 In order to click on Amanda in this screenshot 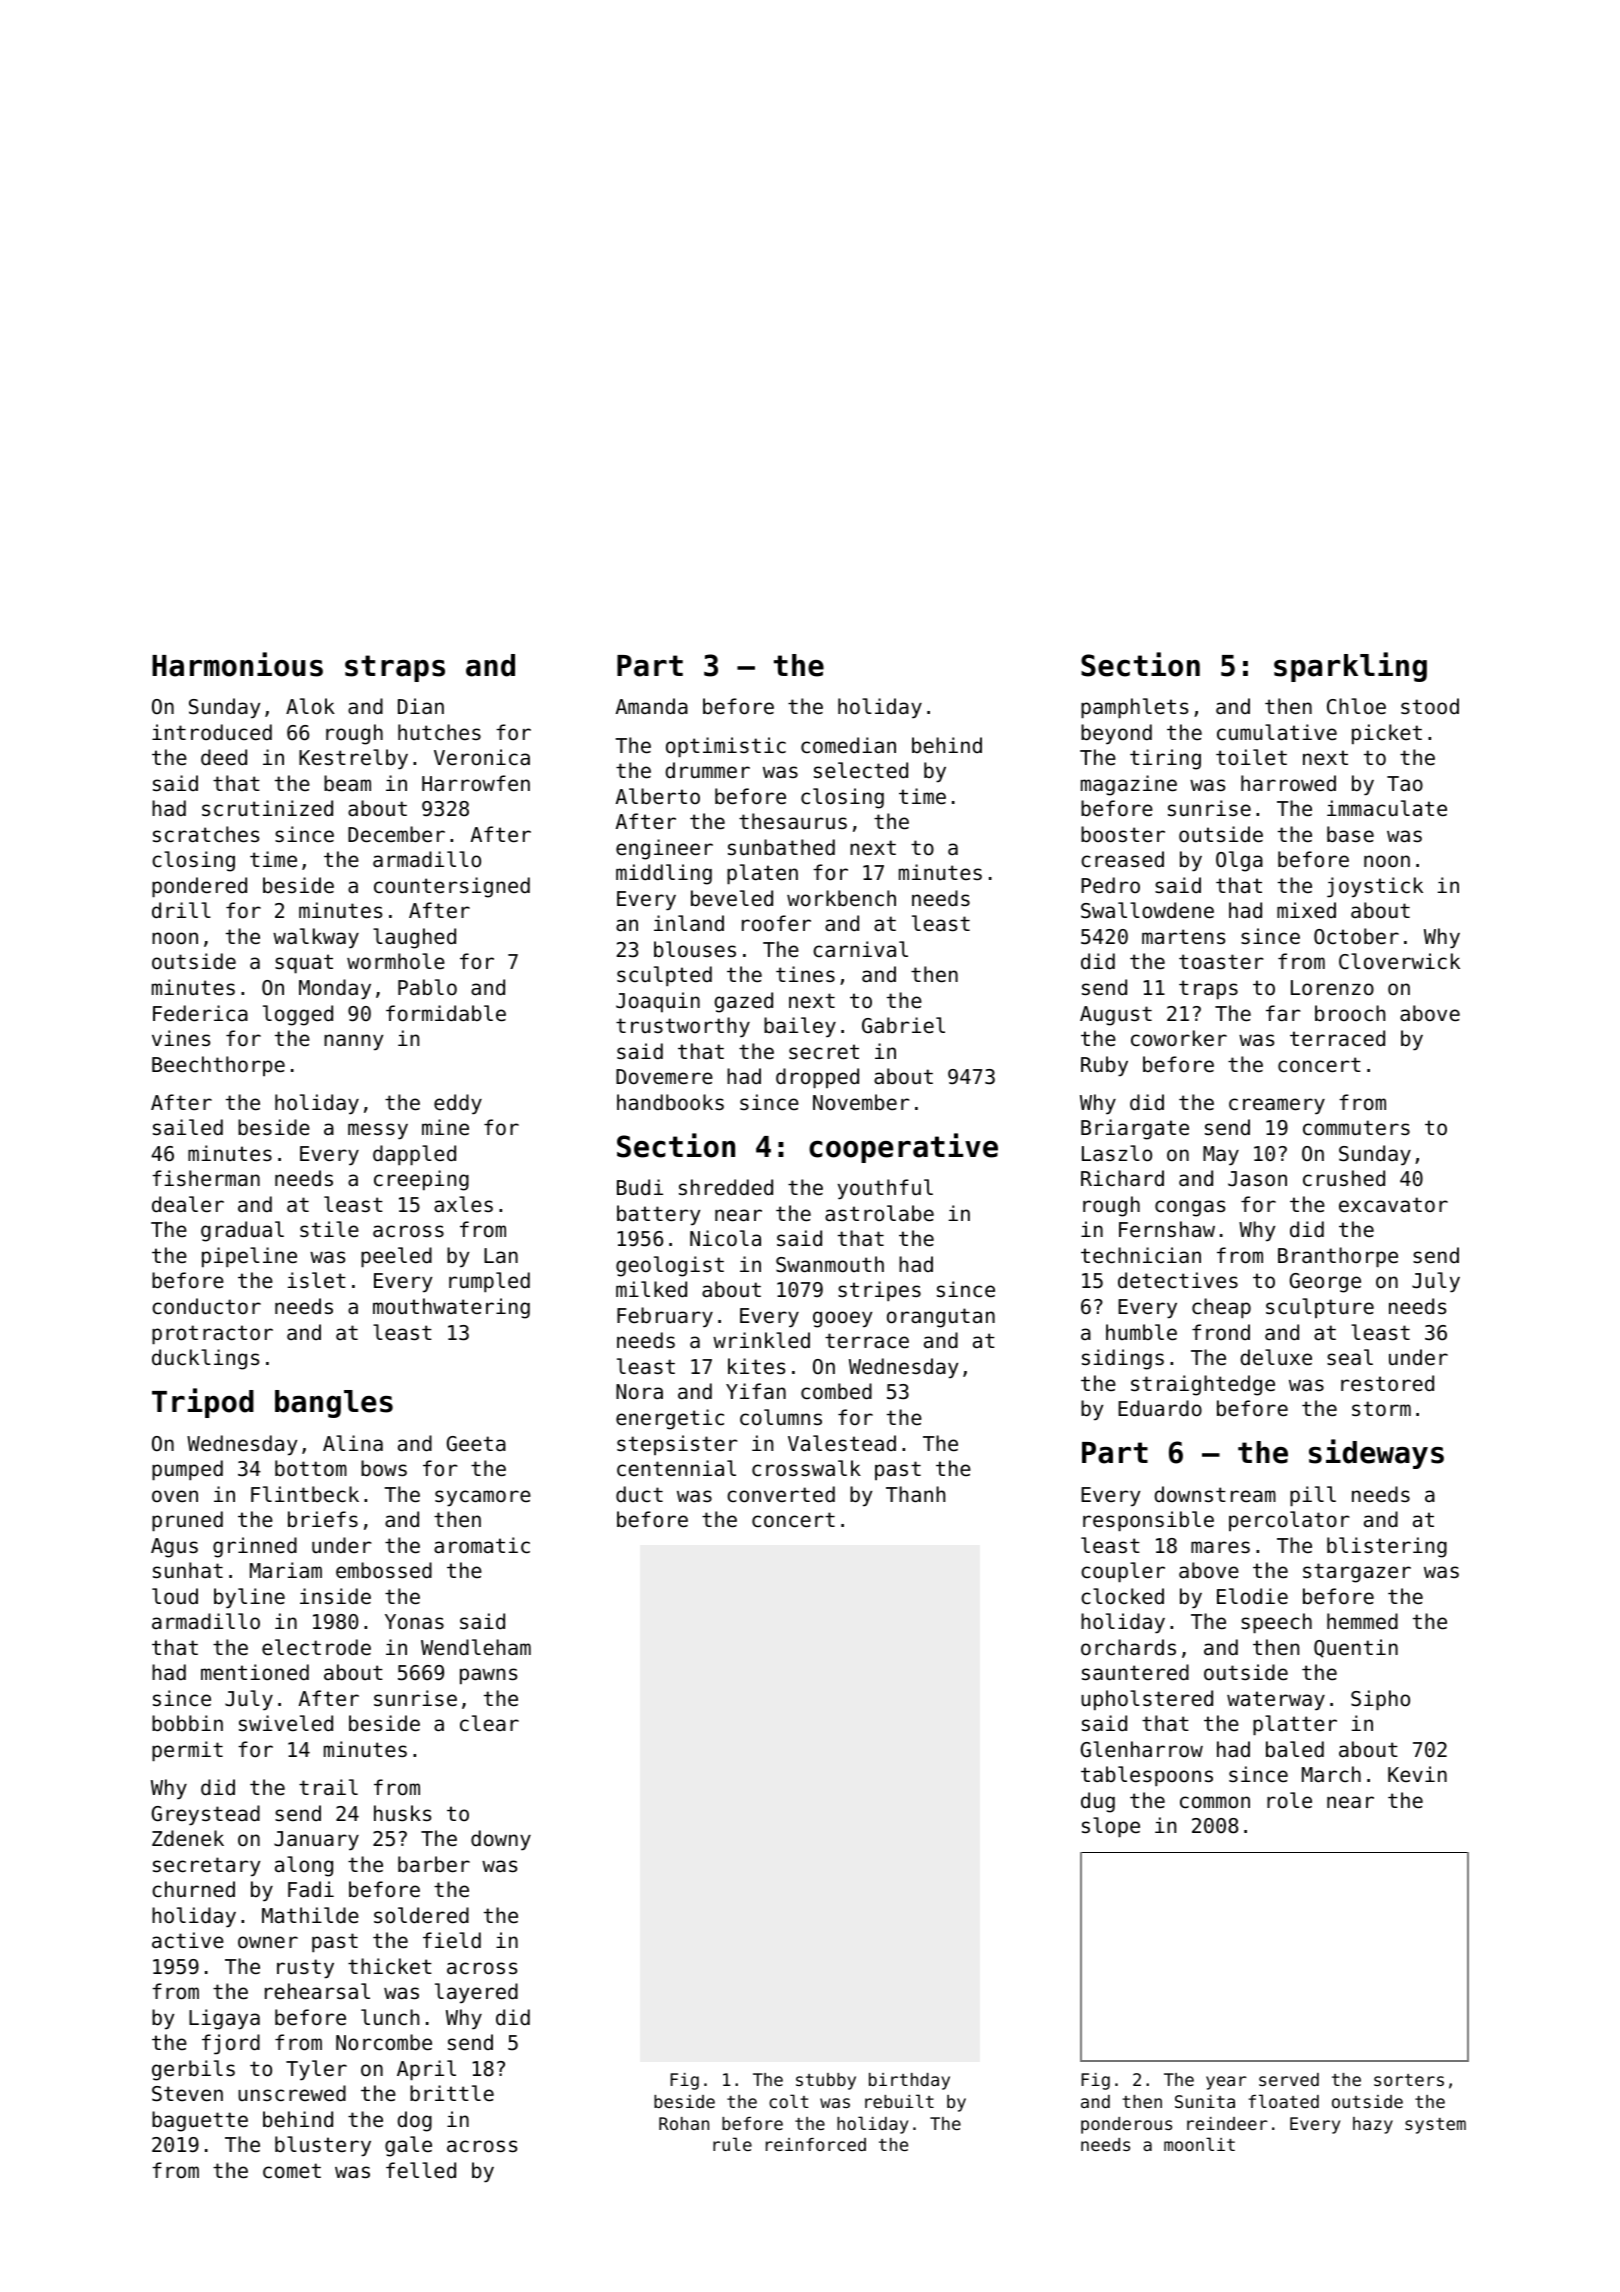, I will do `click(652, 706)`.
